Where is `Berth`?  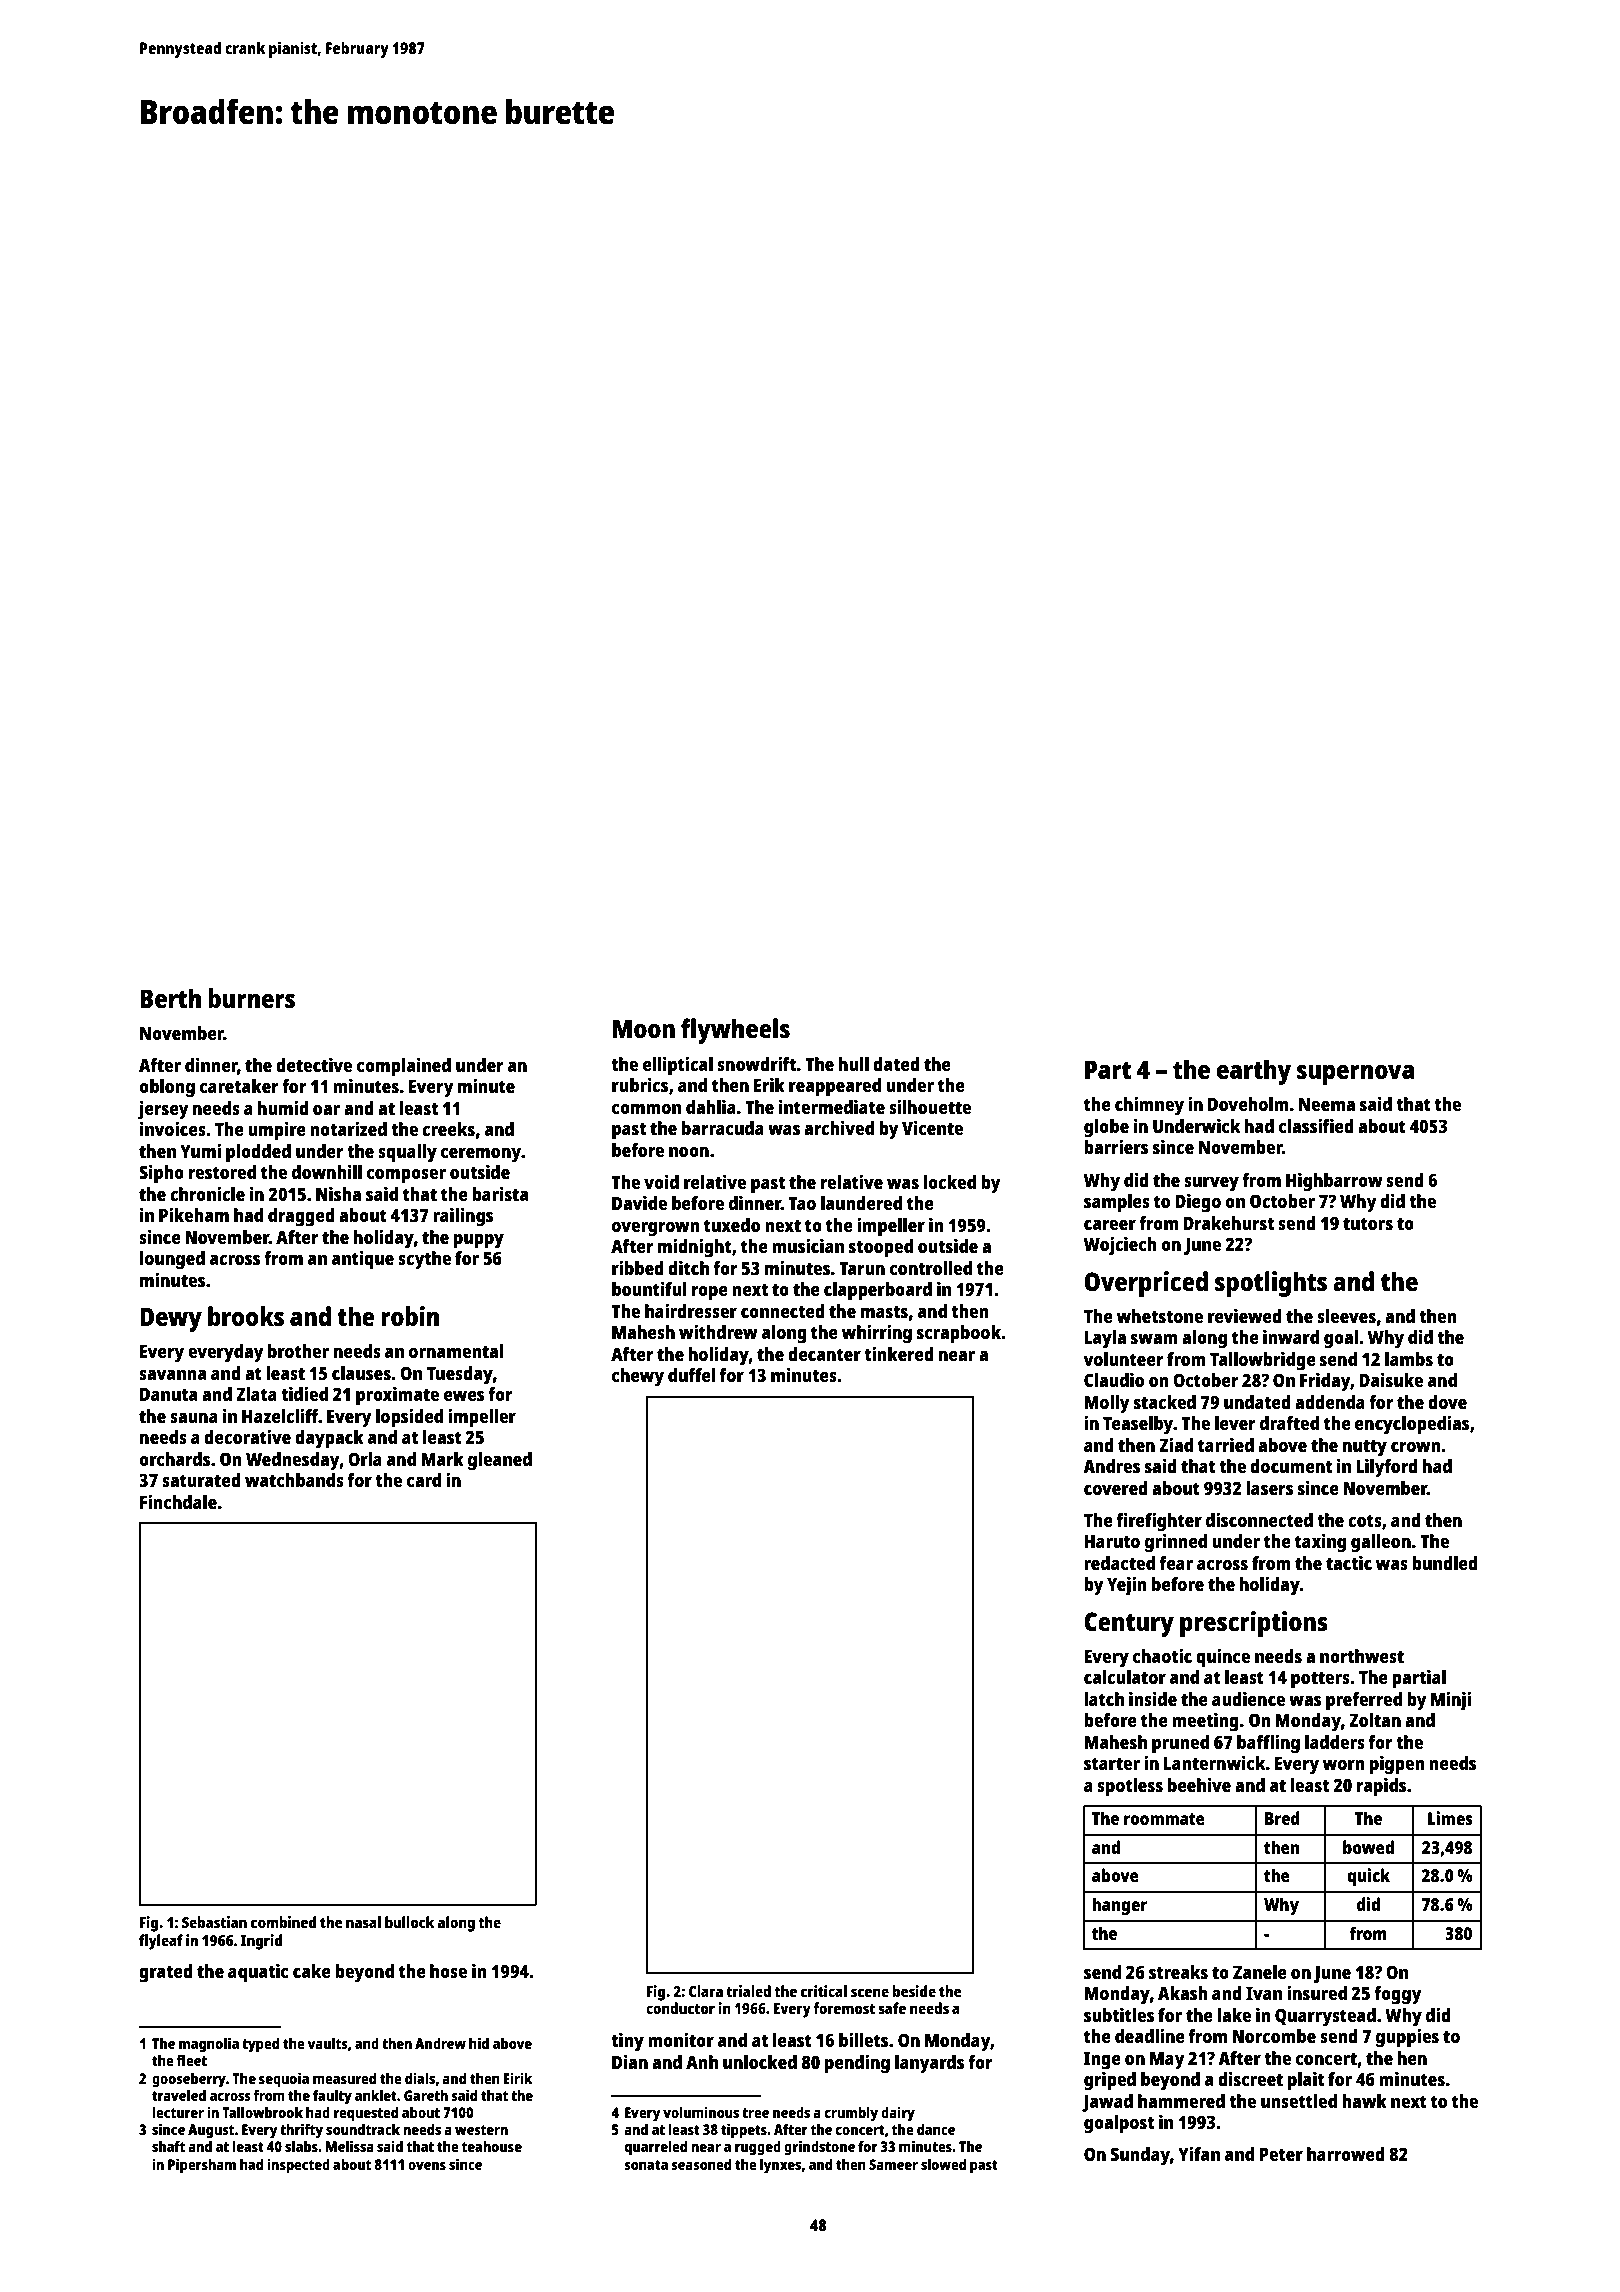
Berth is located at coordinates (170, 998).
